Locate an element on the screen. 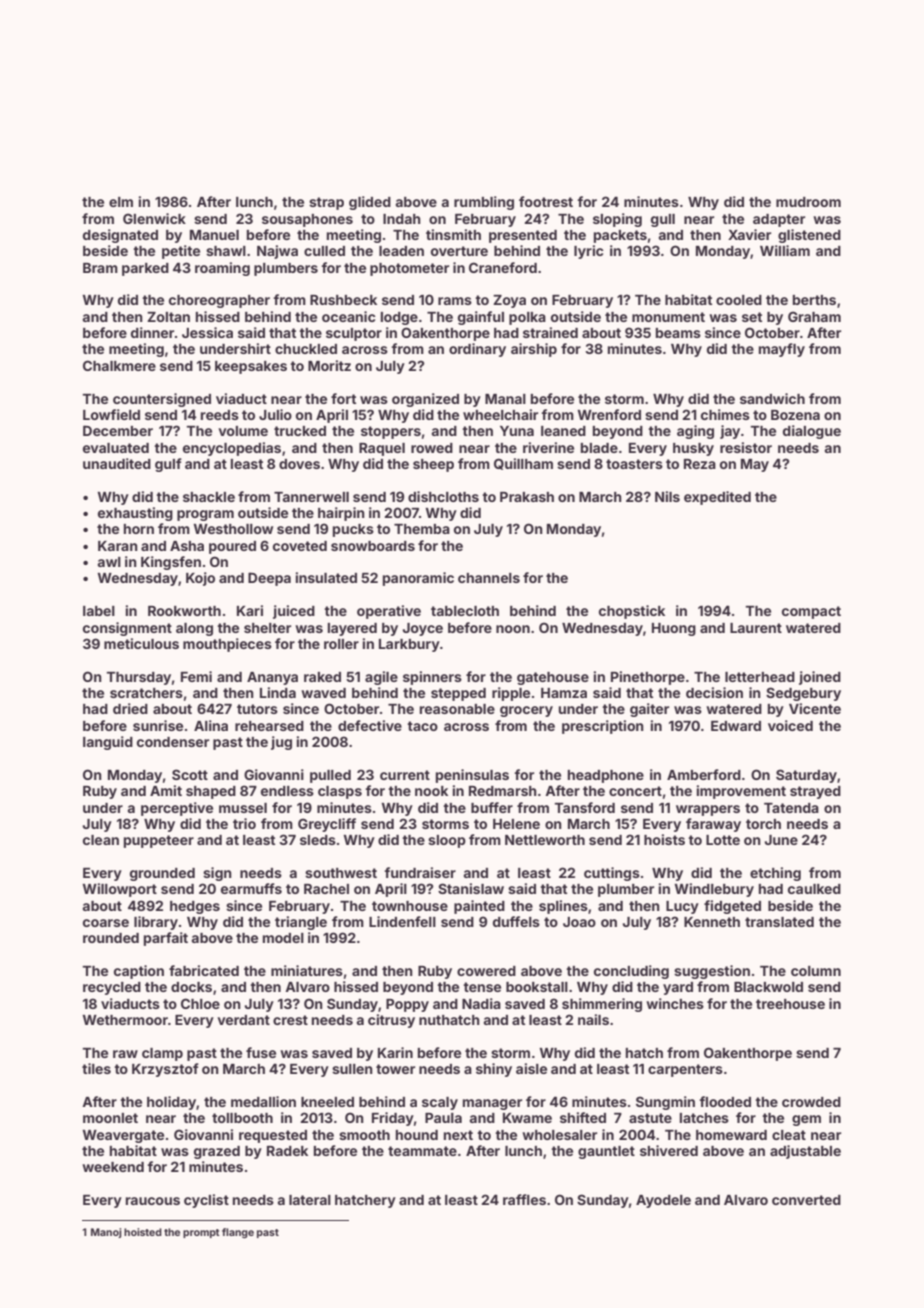  Ananya is located at coordinates (272, 678).
